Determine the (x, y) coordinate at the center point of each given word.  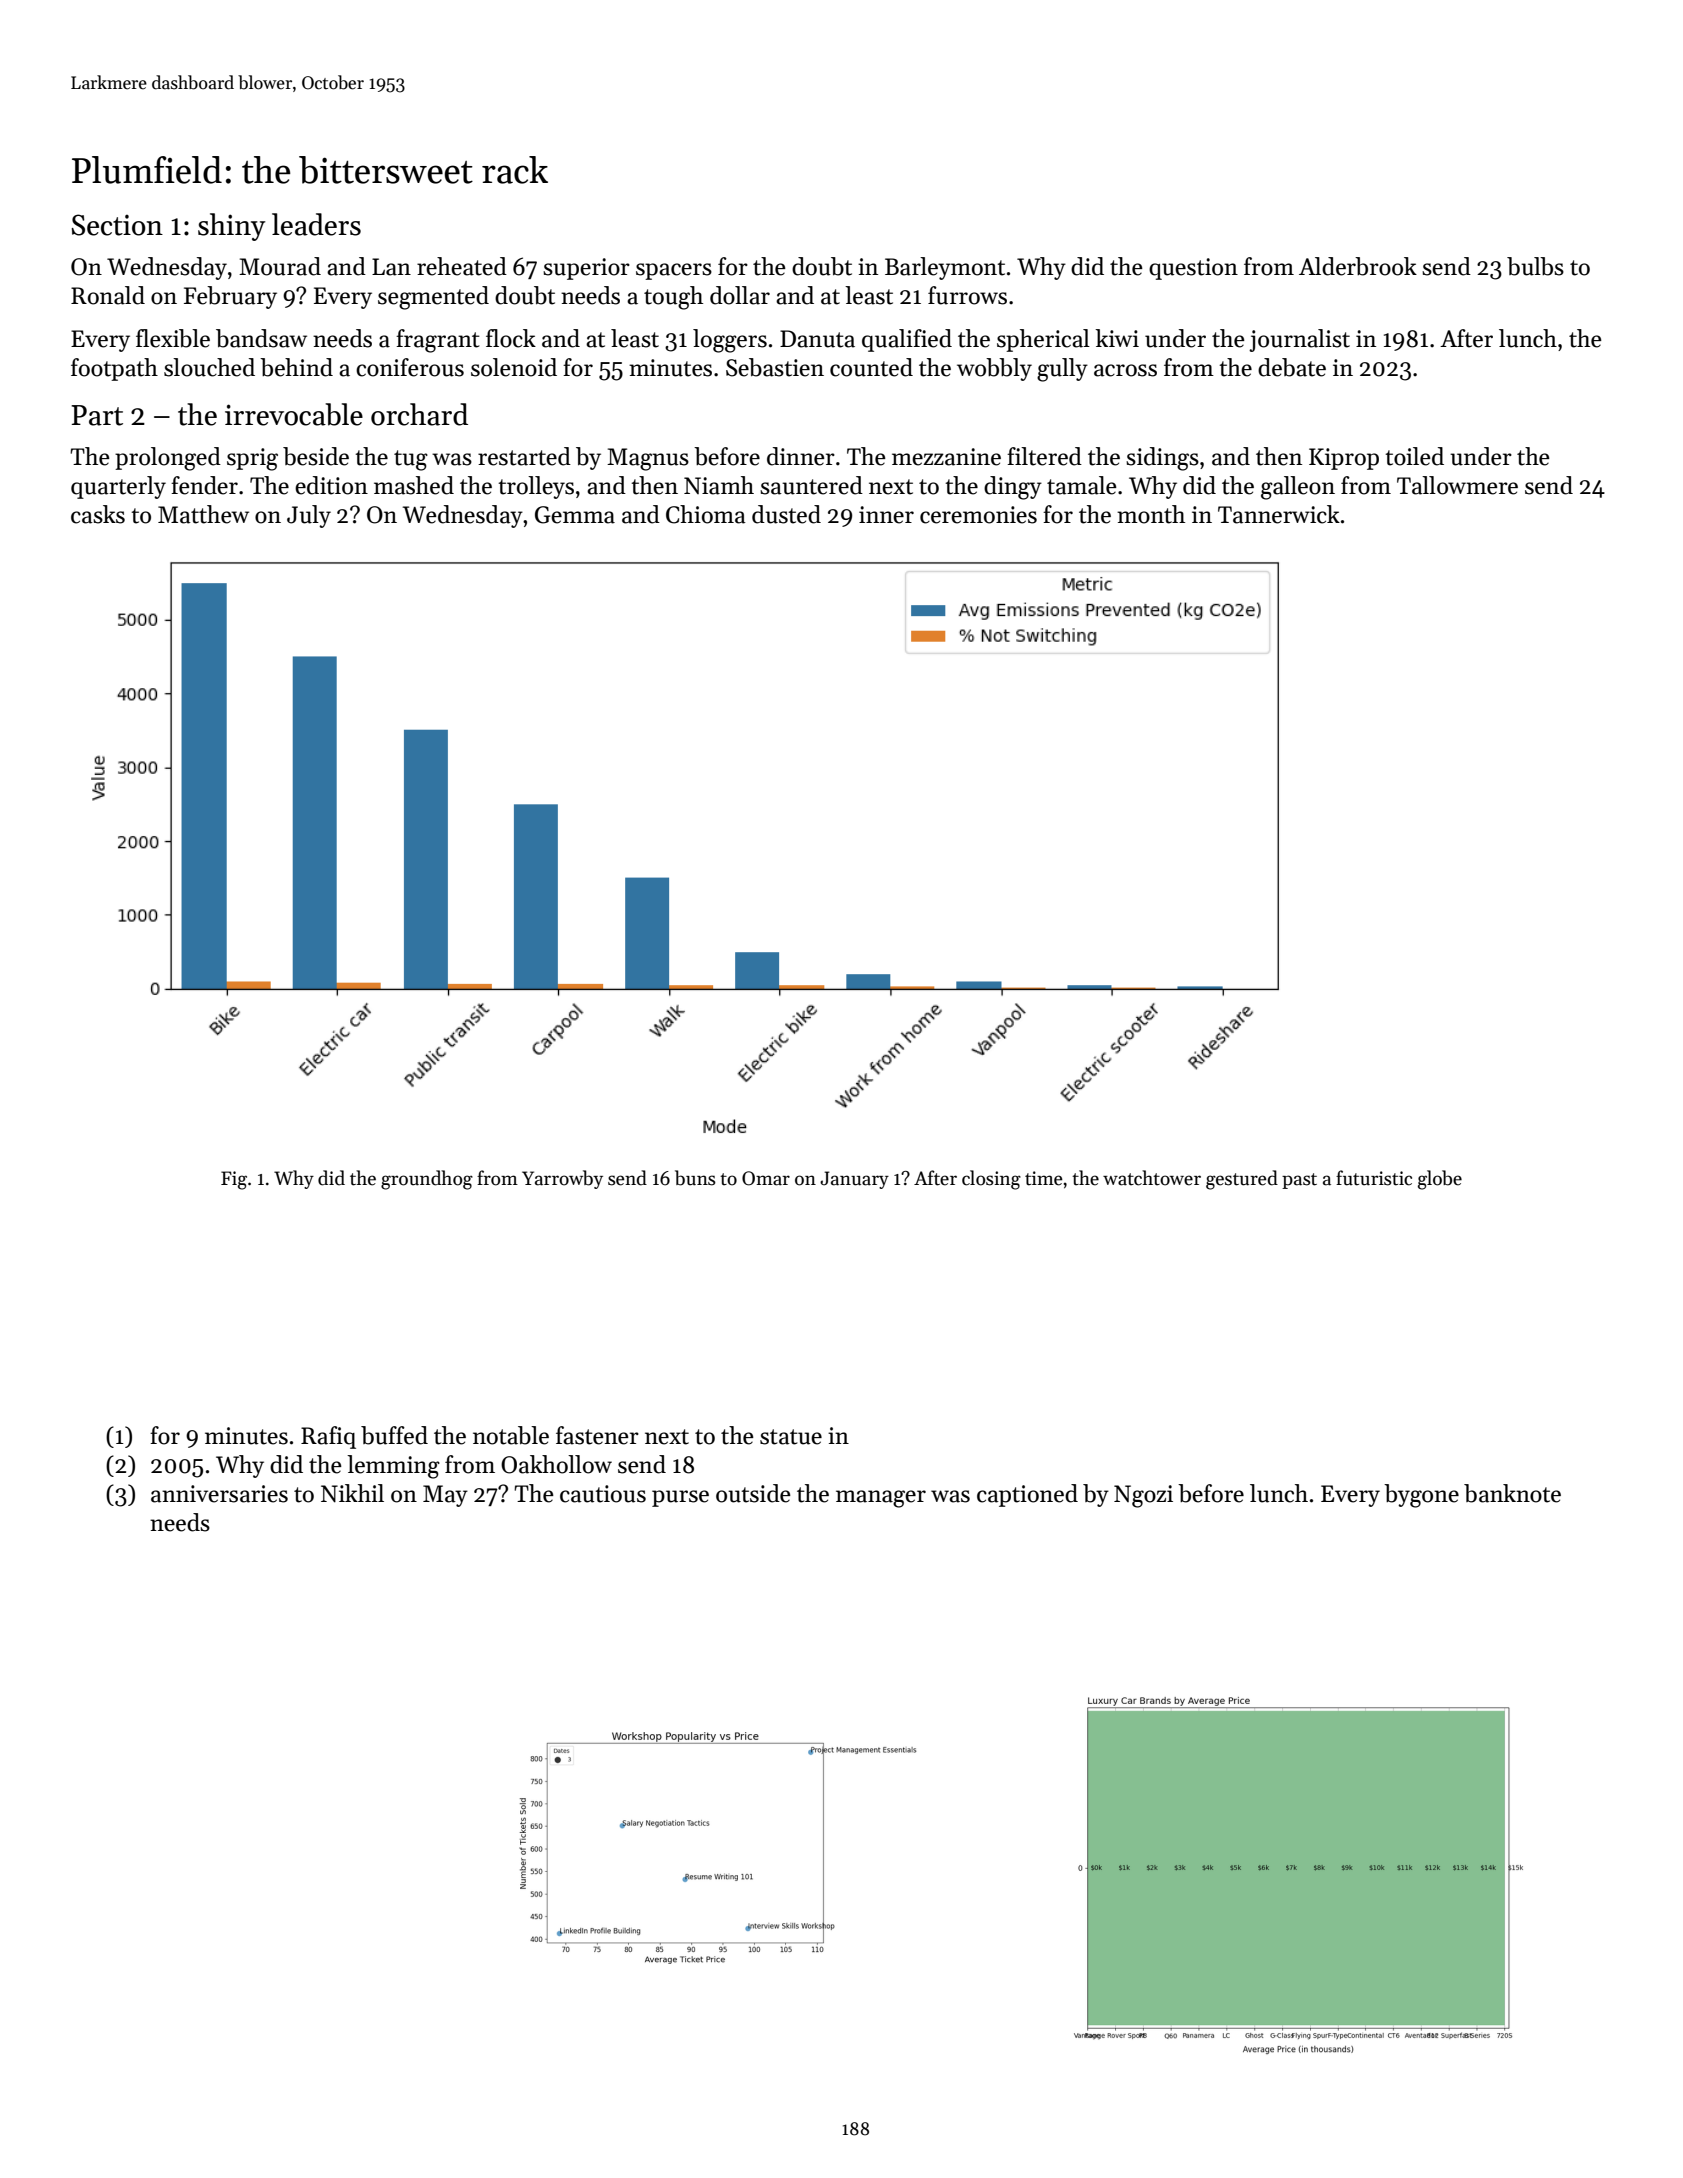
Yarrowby (562, 1179)
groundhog (427, 1180)
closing (991, 1180)
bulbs (1535, 266)
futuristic (1374, 1178)
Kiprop (1344, 459)
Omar (766, 1178)
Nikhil (352, 1493)
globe (1440, 1180)
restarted (524, 456)
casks (98, 514)
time (1044, 1178)
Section (117, 225)
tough (673, 298)
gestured (1242, 1180)
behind (296, 367)
